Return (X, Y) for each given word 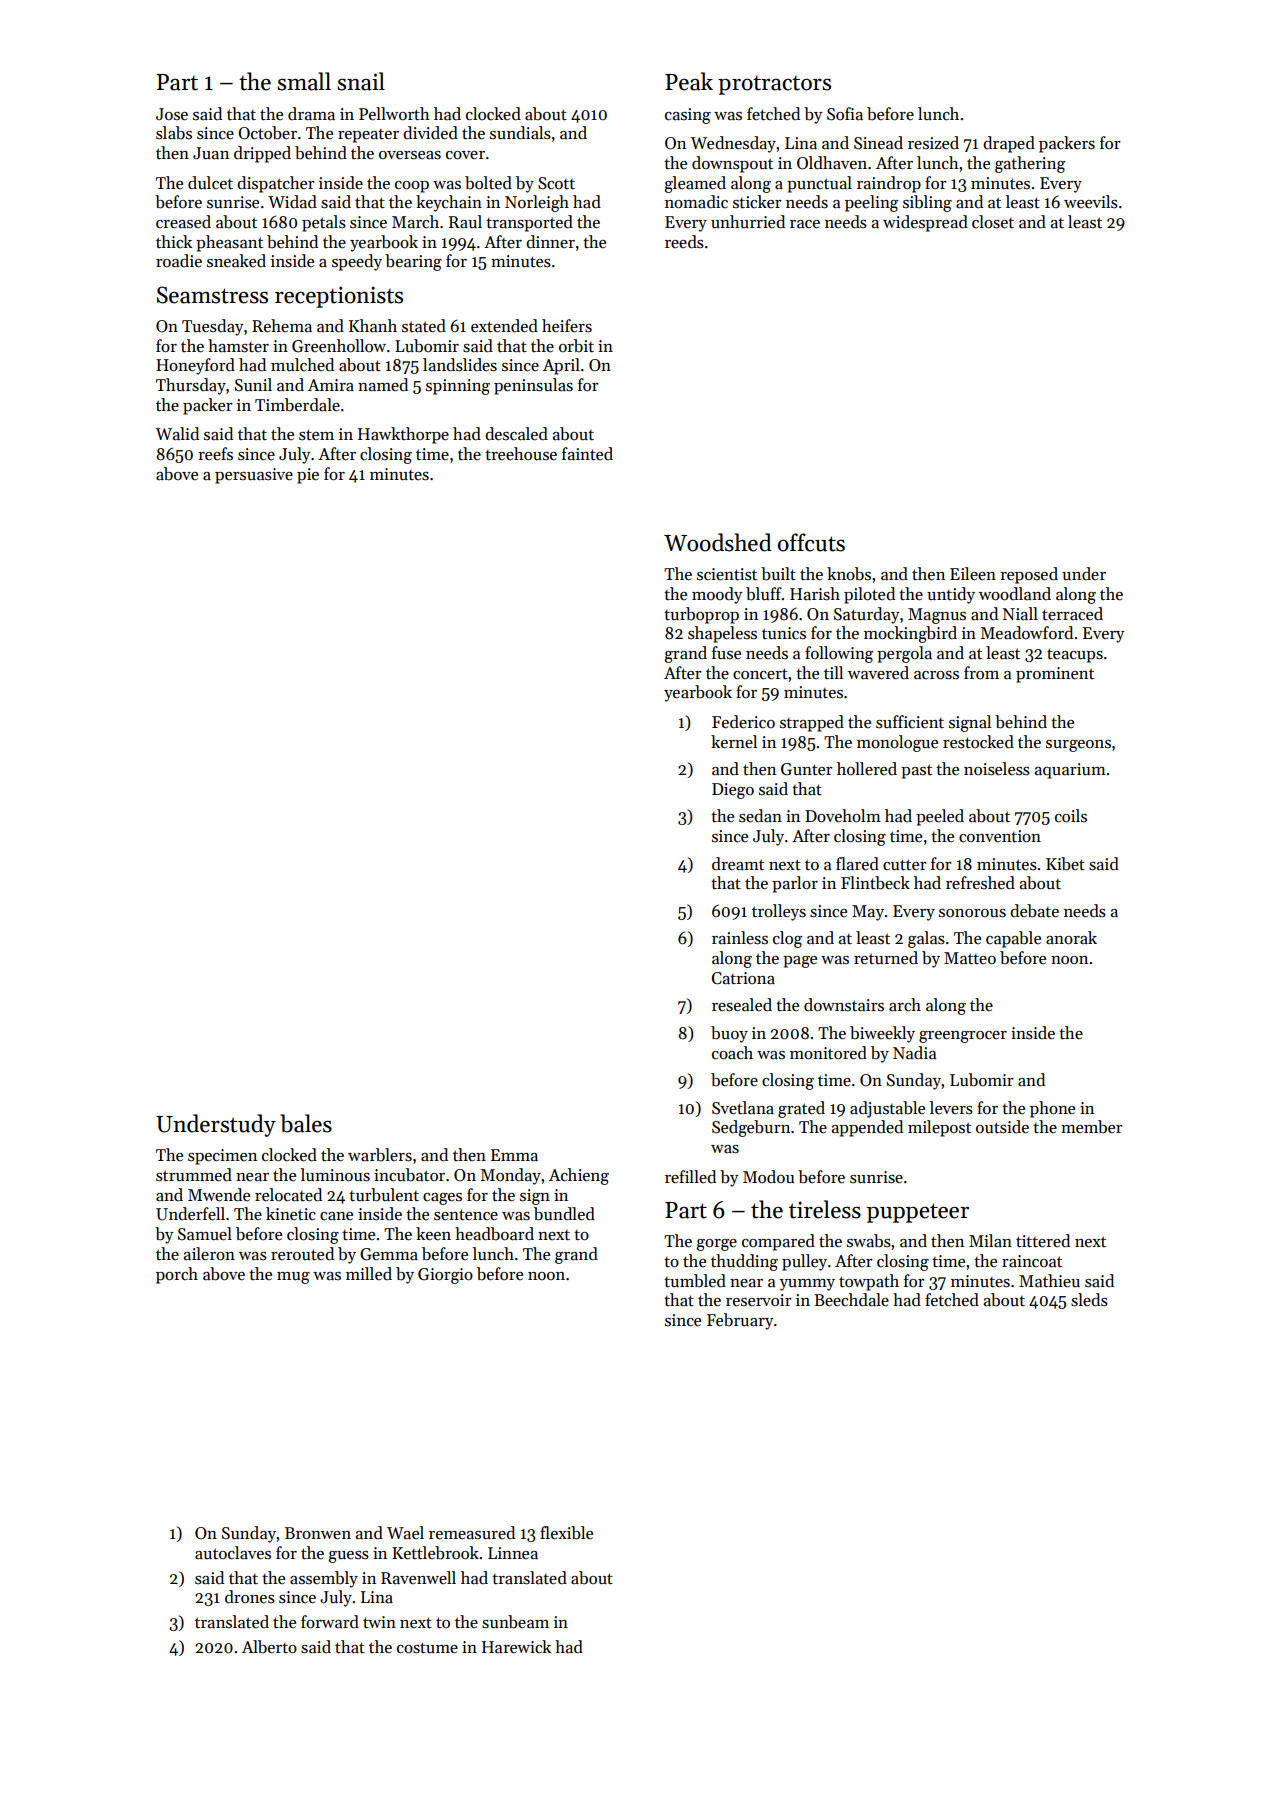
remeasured (472, 1533)
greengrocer (963, 1037)
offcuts (811, 542)
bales (306, 1123)
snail (361, 81)
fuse (726, 653)
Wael (405, 1533)
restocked (978, 742)
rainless (740, 938)
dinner (550, 242)
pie (308, 476)
